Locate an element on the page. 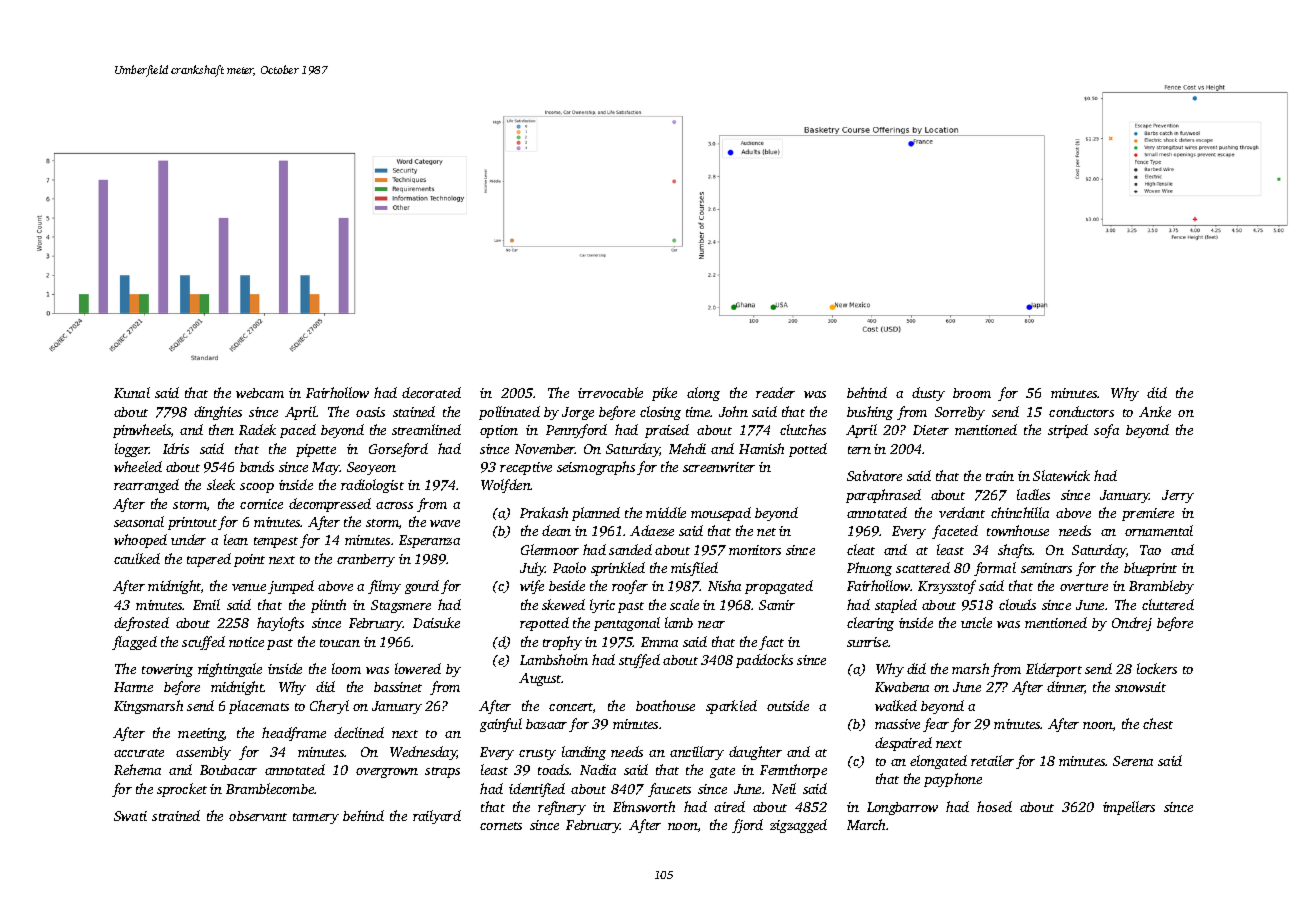 The image size is (1308, 924). identified is located at coordinates (537, 790).
